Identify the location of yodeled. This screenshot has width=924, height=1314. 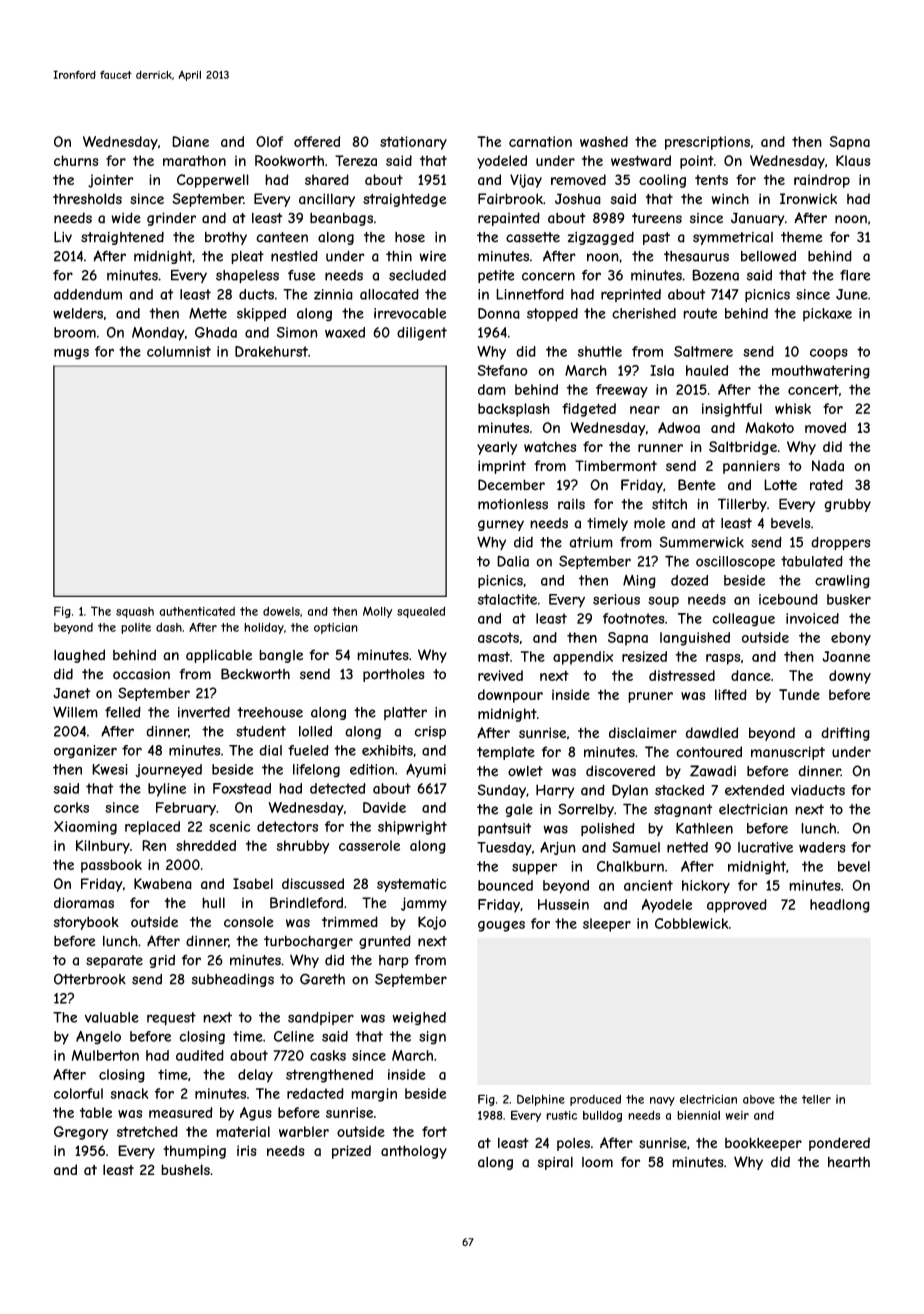
(502, 162).
